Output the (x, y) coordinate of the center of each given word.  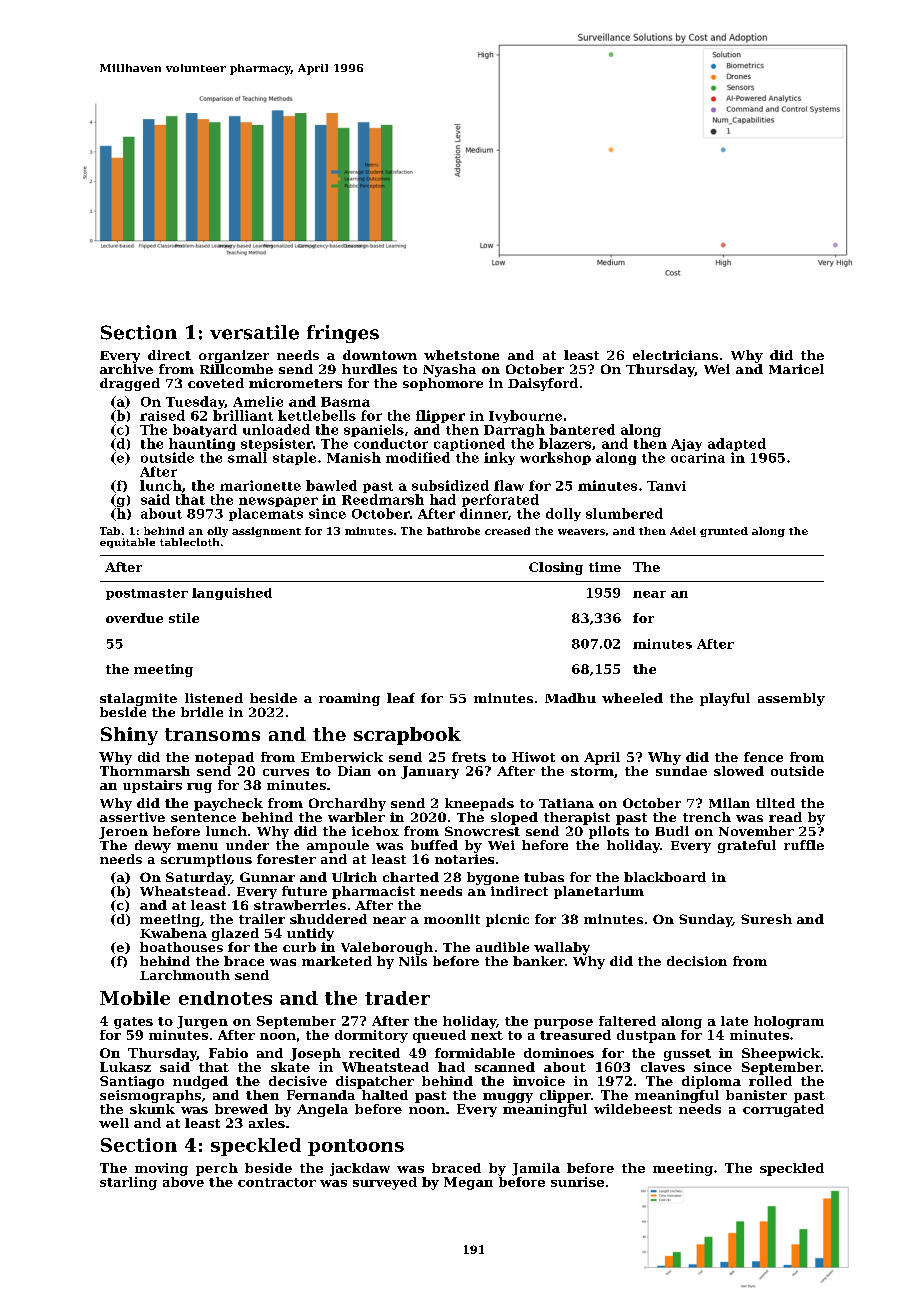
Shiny (129, 736)
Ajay (686, 445)
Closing (556, 568)
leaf (401, 698)
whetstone (461, 355)
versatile (254, 332)
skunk (152, 1109)
